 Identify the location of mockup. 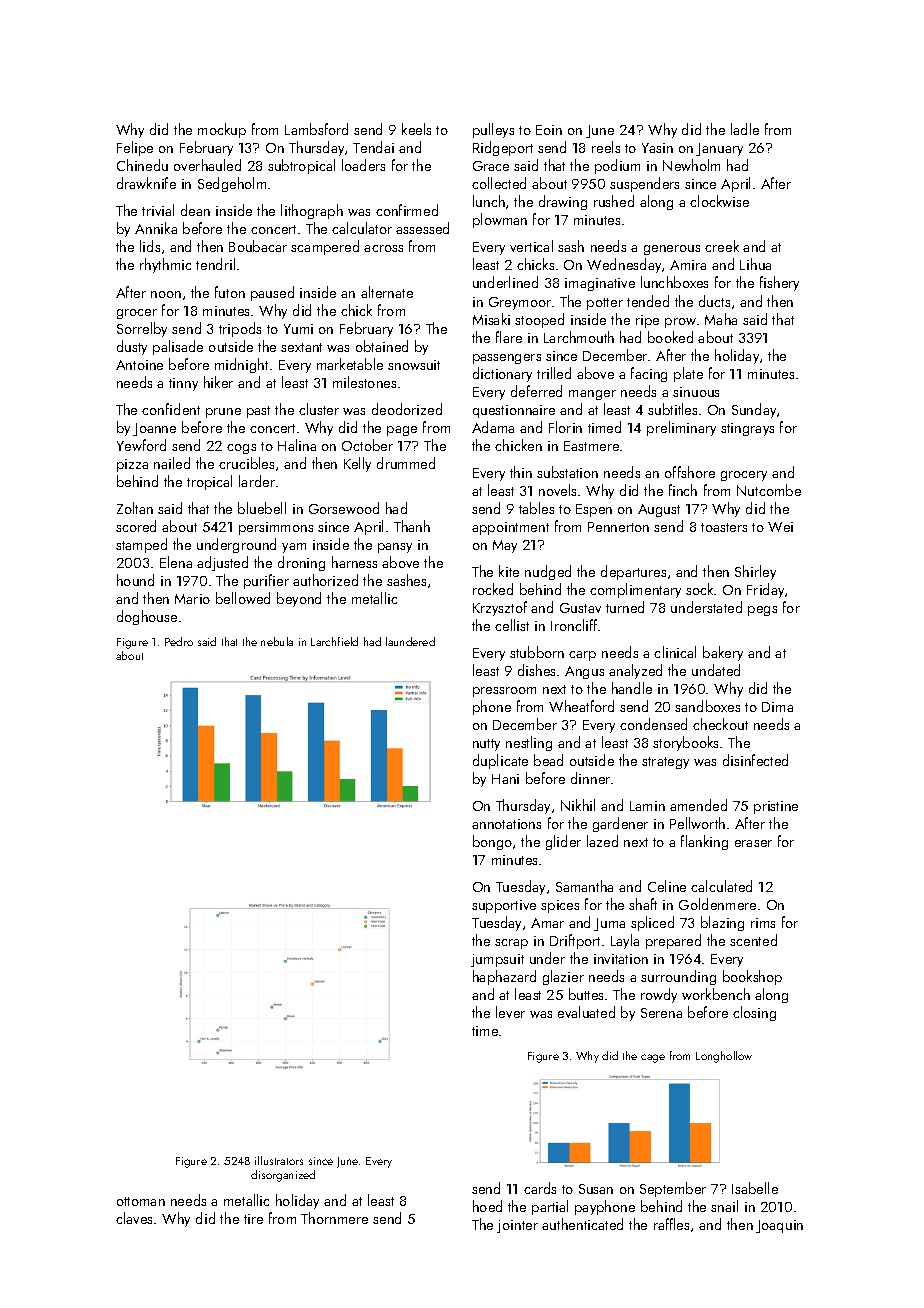
(222, 130).
